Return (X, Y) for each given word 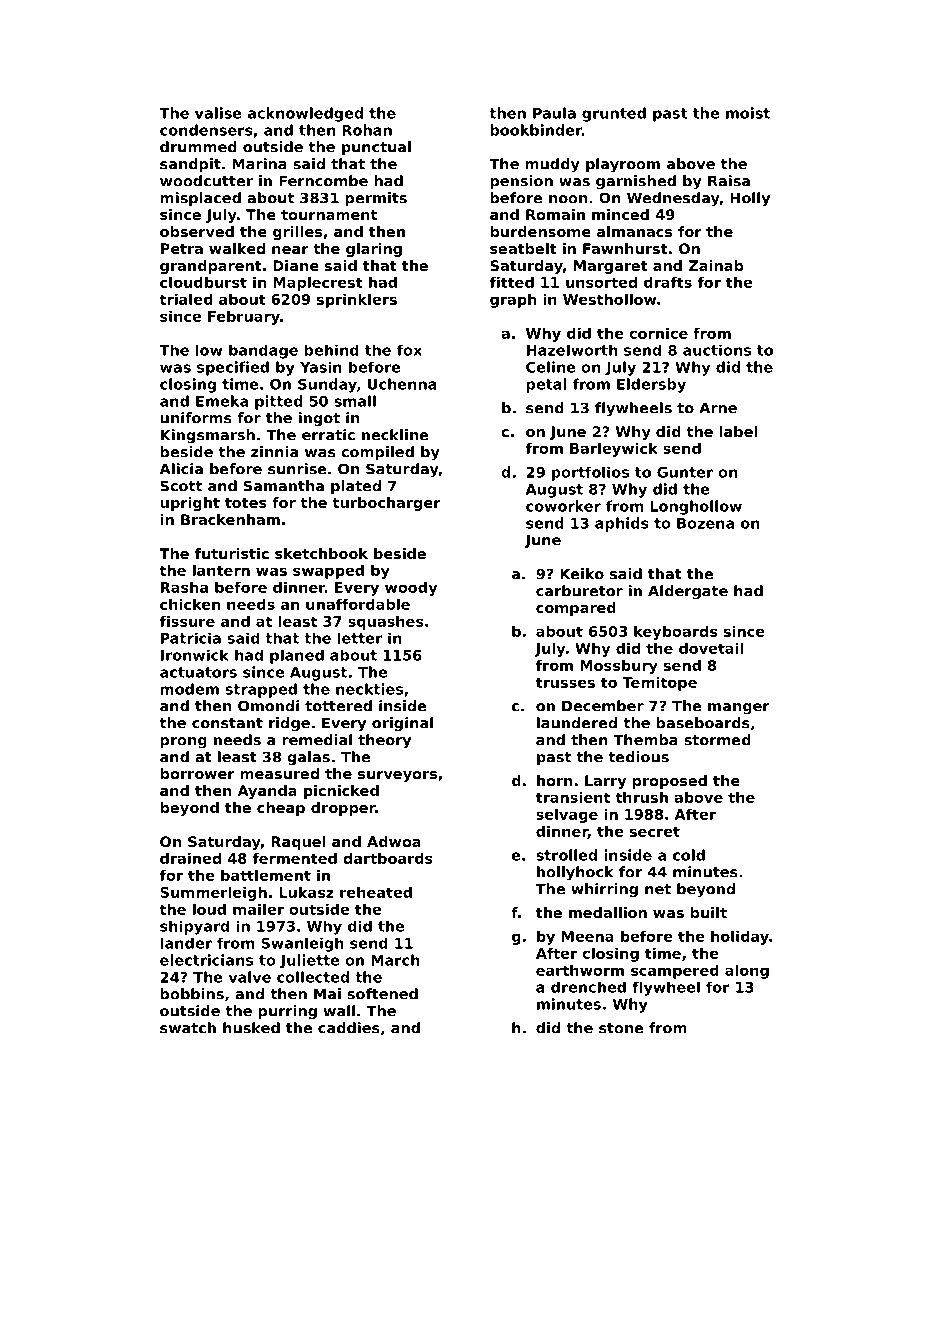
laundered (577, 723)
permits (376, 199)
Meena (588, 936)
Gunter (685, 472)
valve (250, 977)
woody (411, 589)
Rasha (184, 587)
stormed (717, 740)
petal (547, 385)
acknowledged (305, 114)
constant (227, 723)
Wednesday (673, 199)
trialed (186, 299)
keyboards (675, 632)
